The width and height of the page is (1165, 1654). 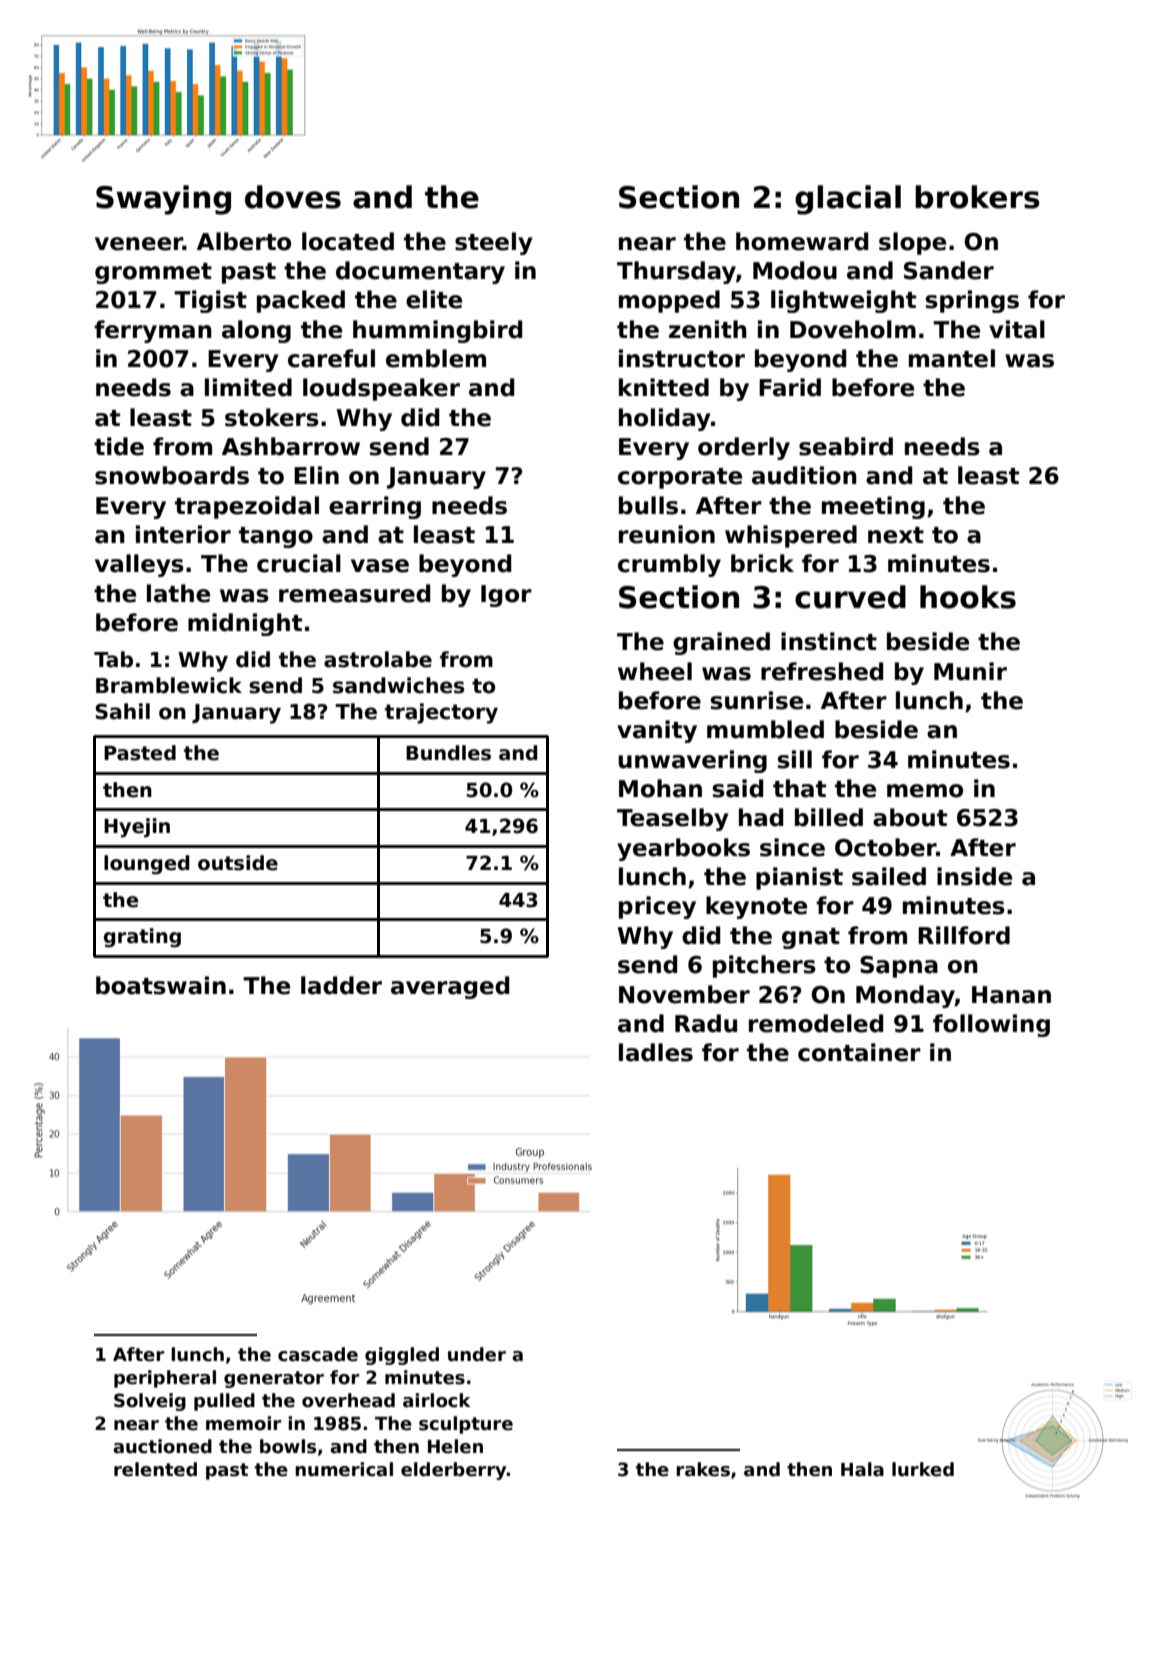 What do you see at coordinates (147, 864) in the page?
I see `lounged` at bounding box center [147, 864].
